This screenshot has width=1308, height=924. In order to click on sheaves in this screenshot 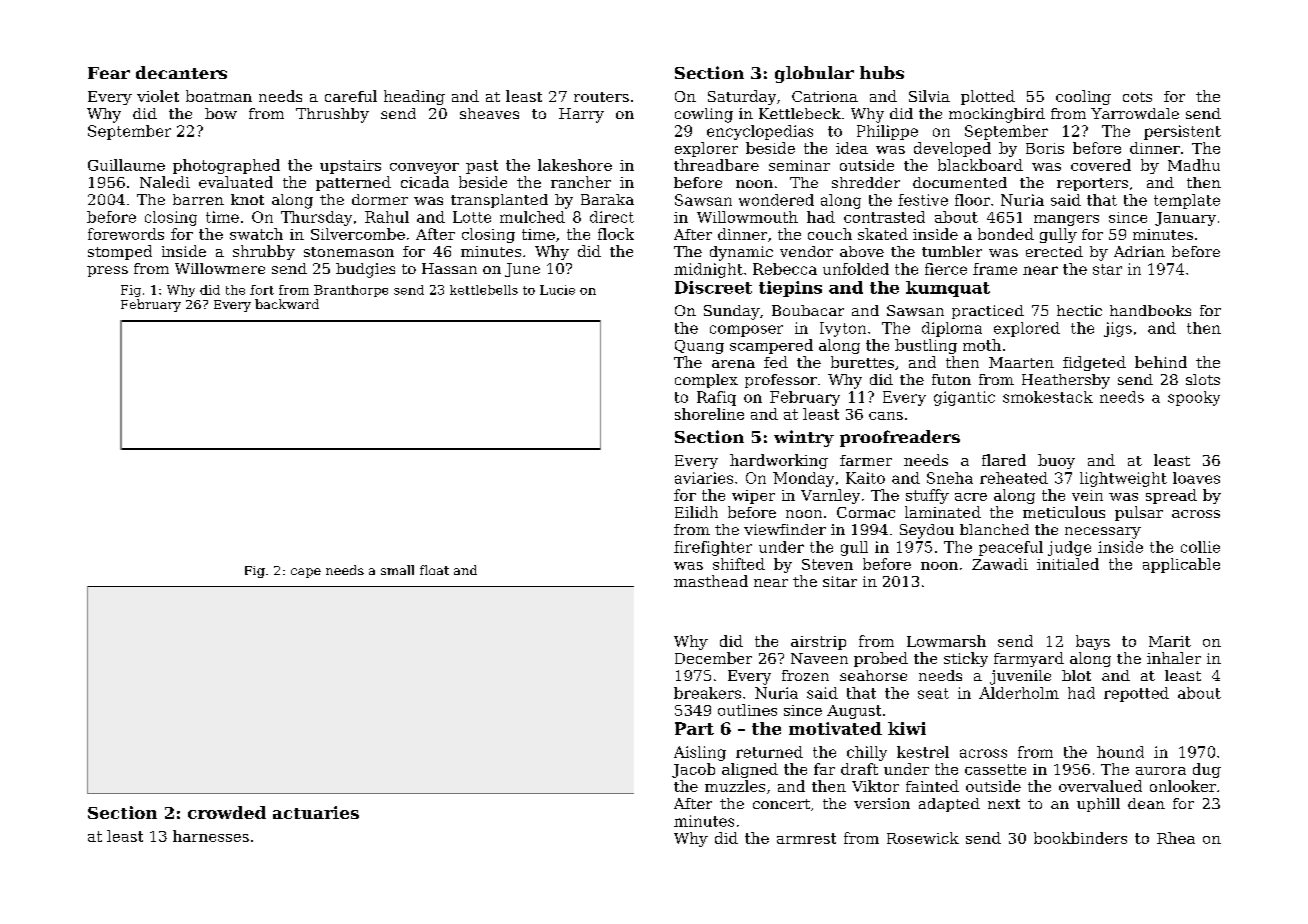, I will do `click(489, 113)`.
